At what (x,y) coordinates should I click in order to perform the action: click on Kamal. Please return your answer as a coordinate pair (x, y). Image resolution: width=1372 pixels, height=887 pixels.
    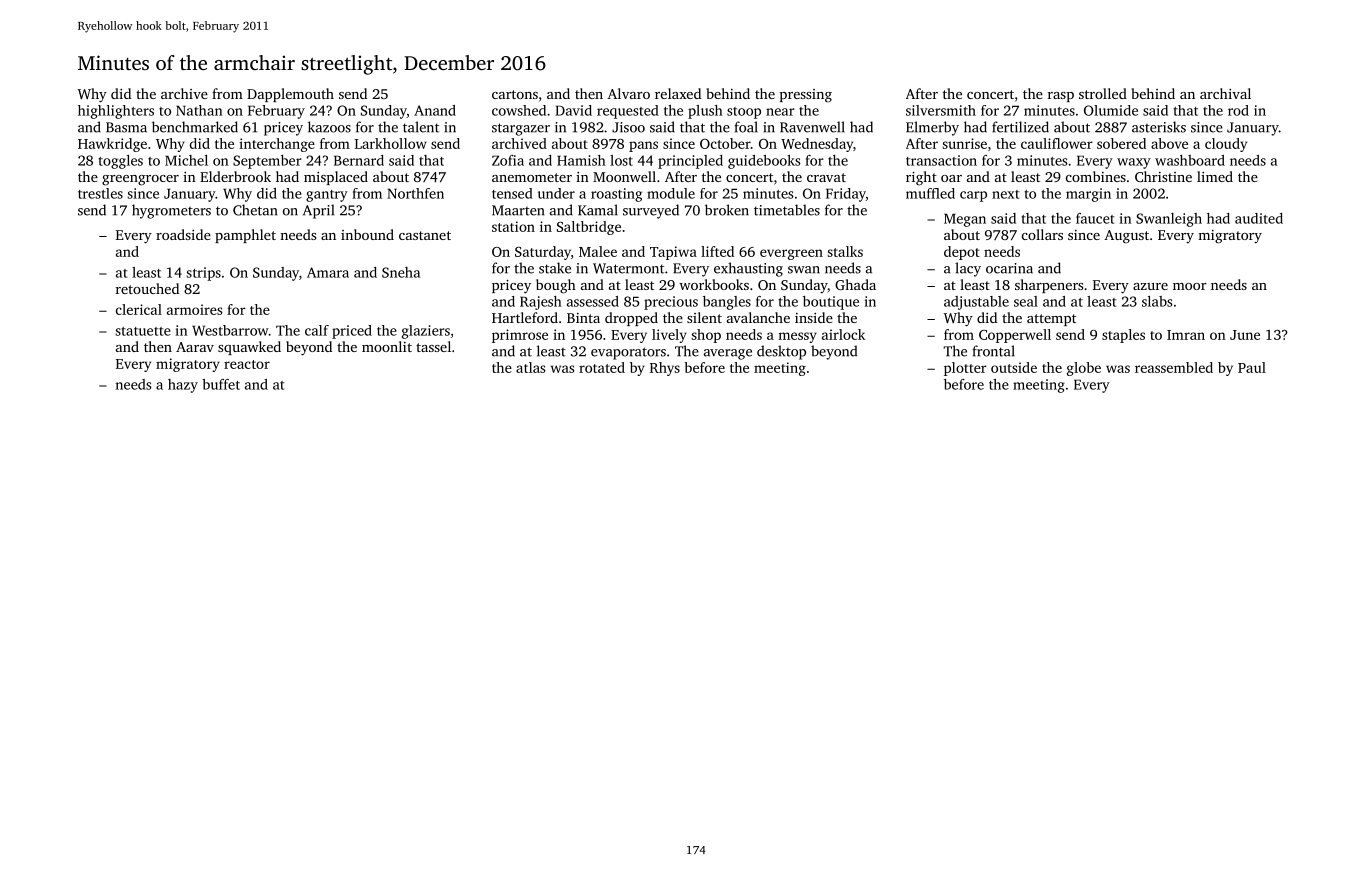
    Looking at the image, I should click on (598, 210).
